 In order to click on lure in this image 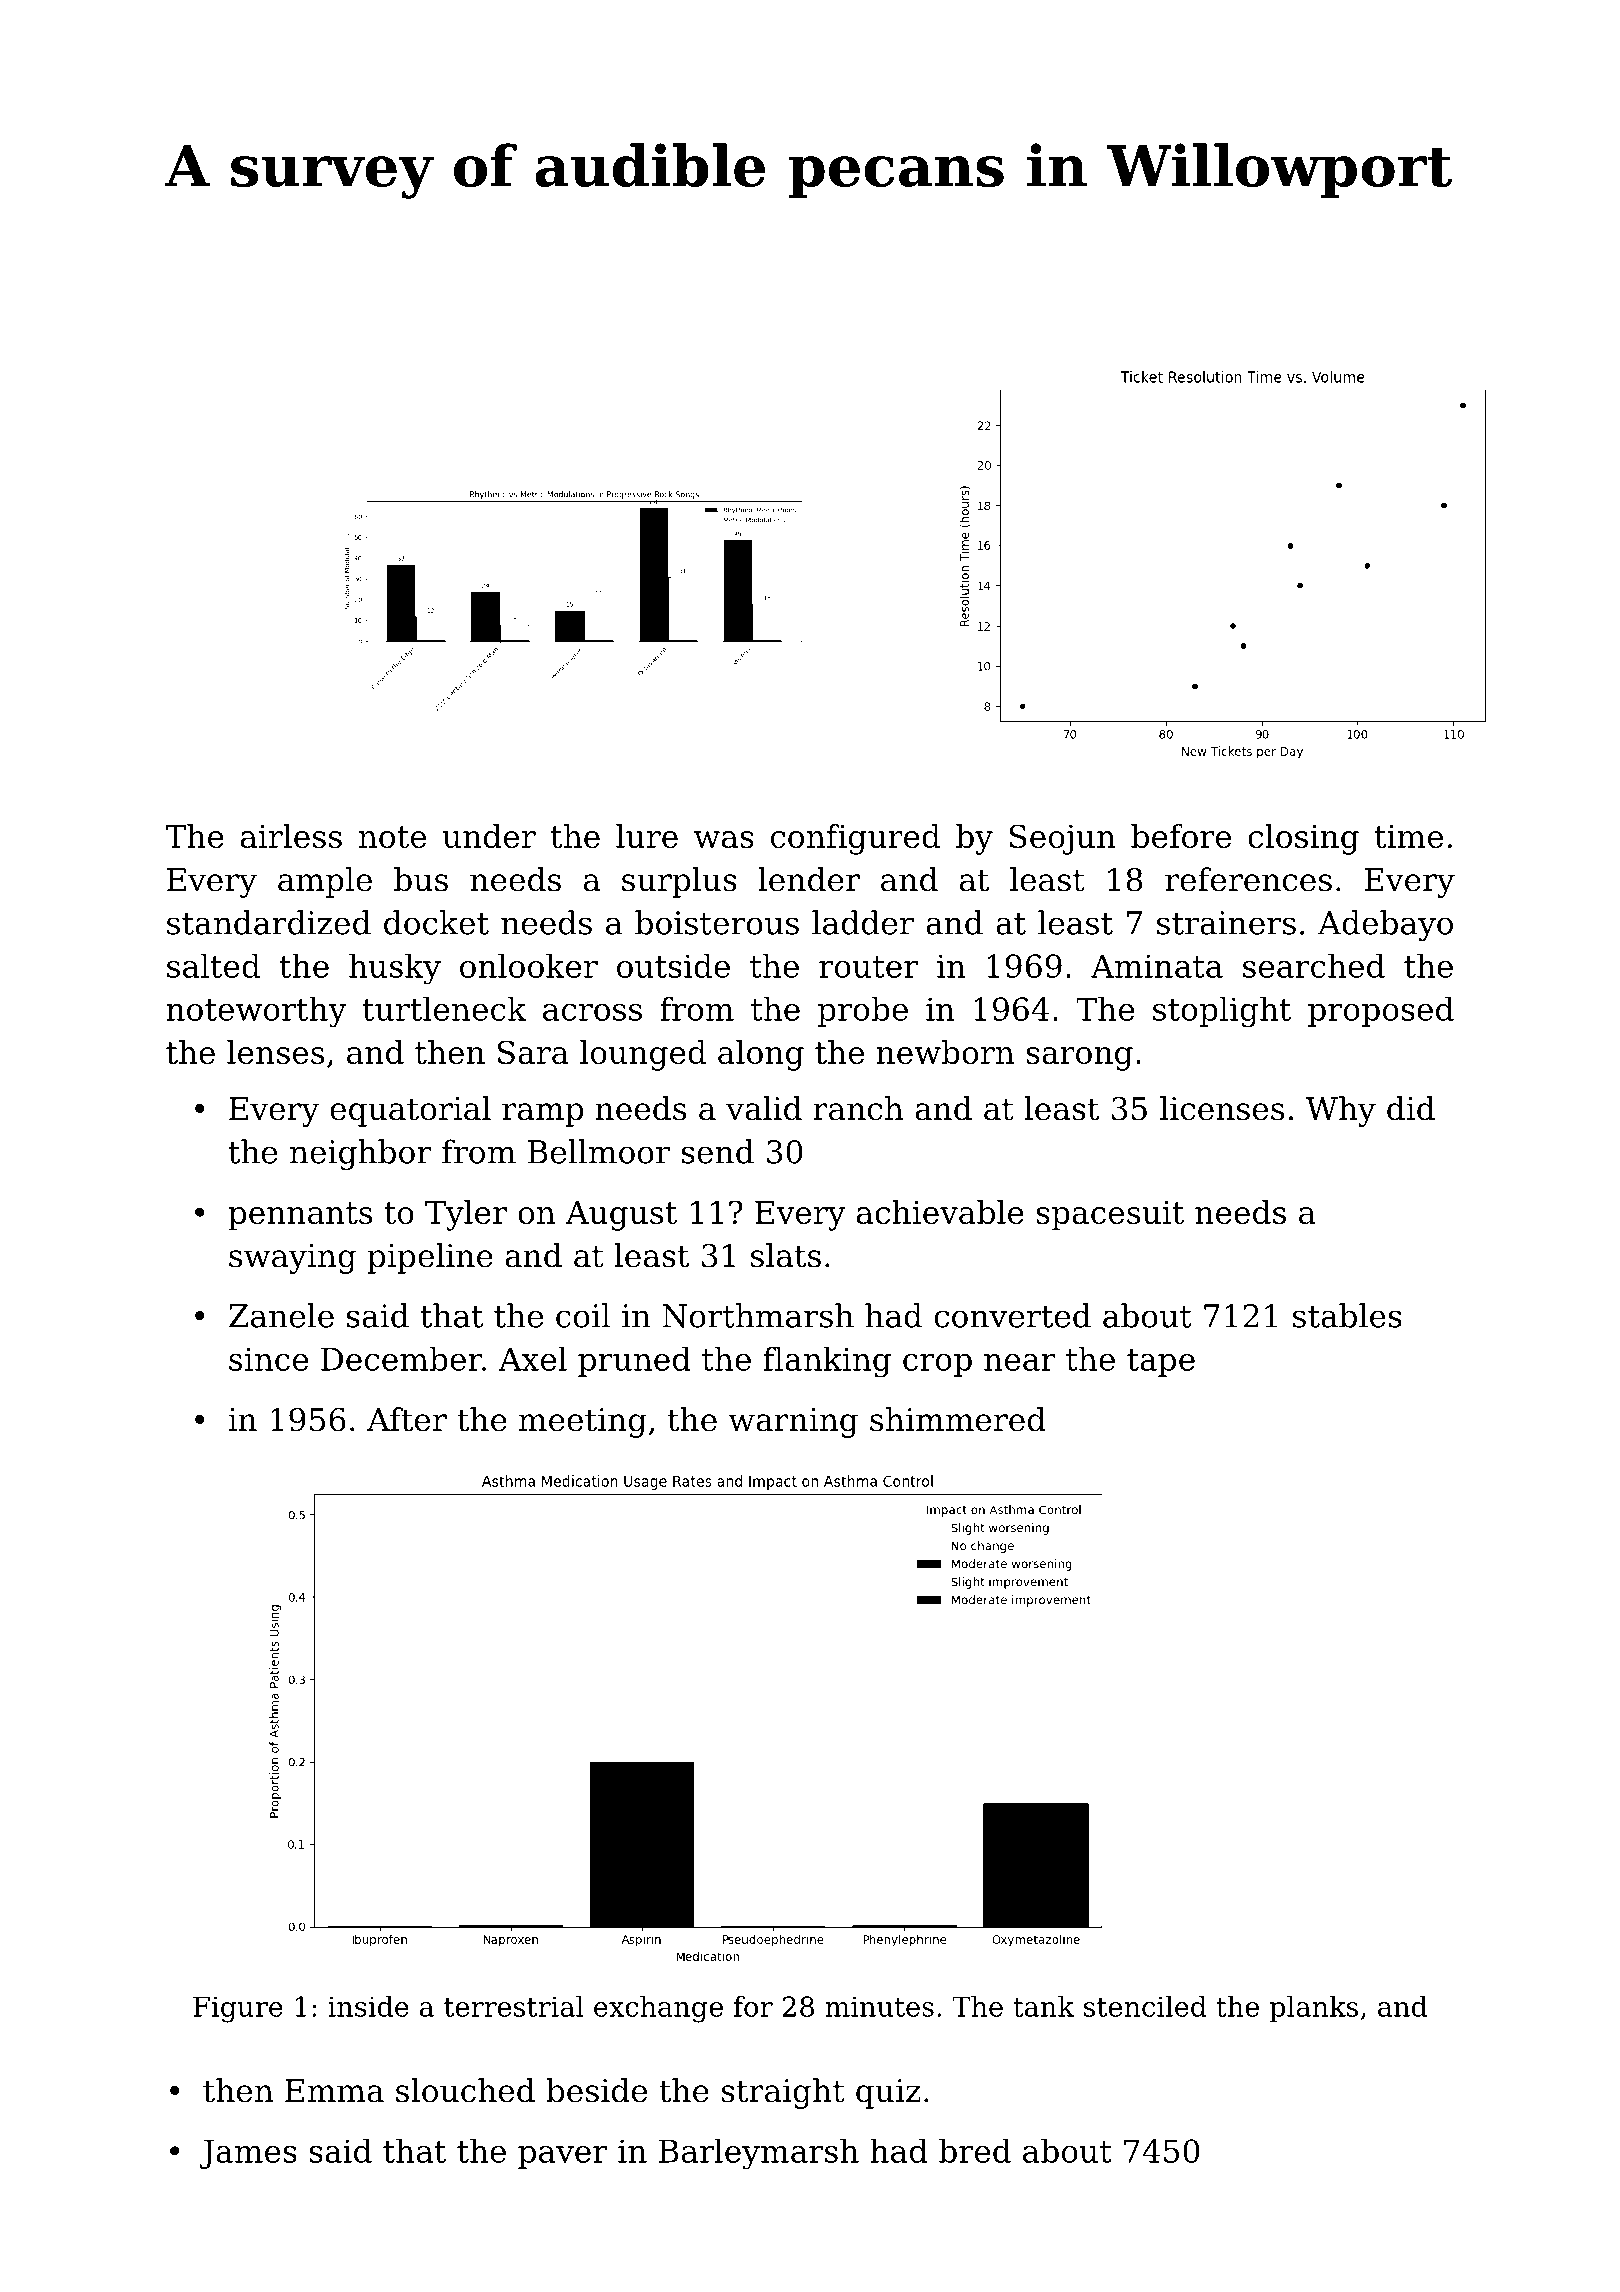, I will do `click(647, 836)`.
